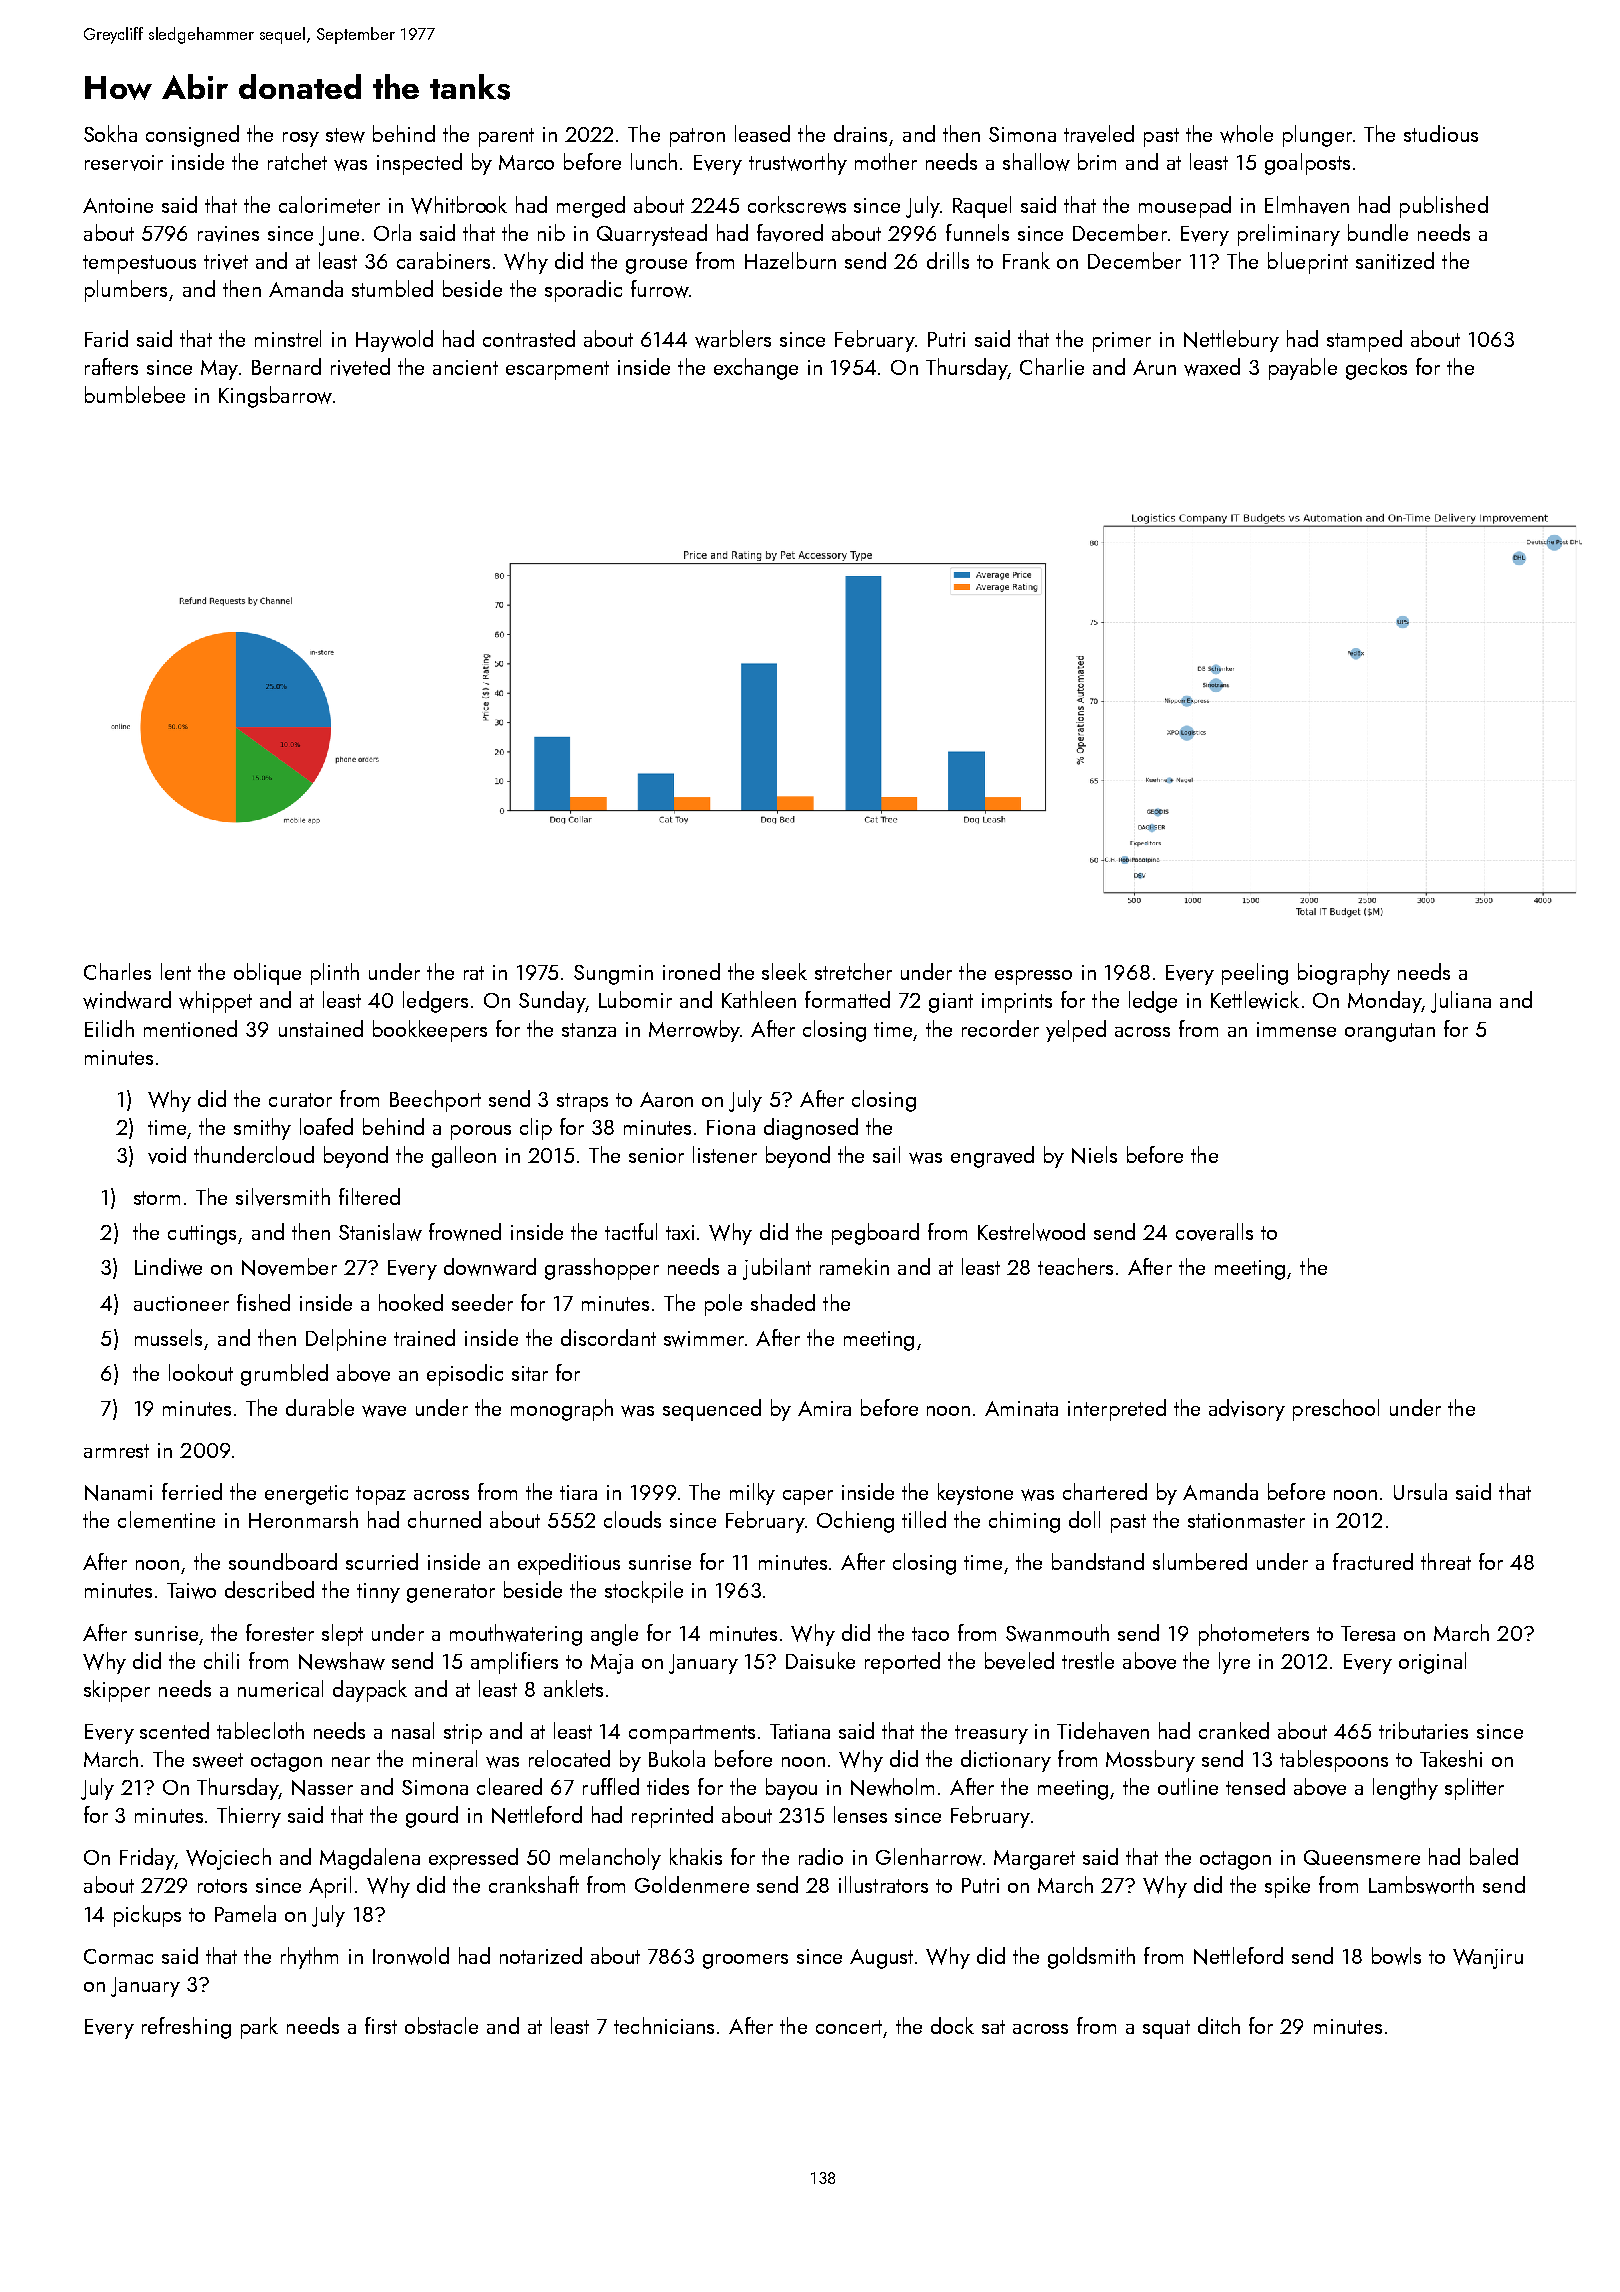 This document has width=1620, height=2292. Describe the element at coordinates (117, 971) in the document. I see `Charles` at that location.
